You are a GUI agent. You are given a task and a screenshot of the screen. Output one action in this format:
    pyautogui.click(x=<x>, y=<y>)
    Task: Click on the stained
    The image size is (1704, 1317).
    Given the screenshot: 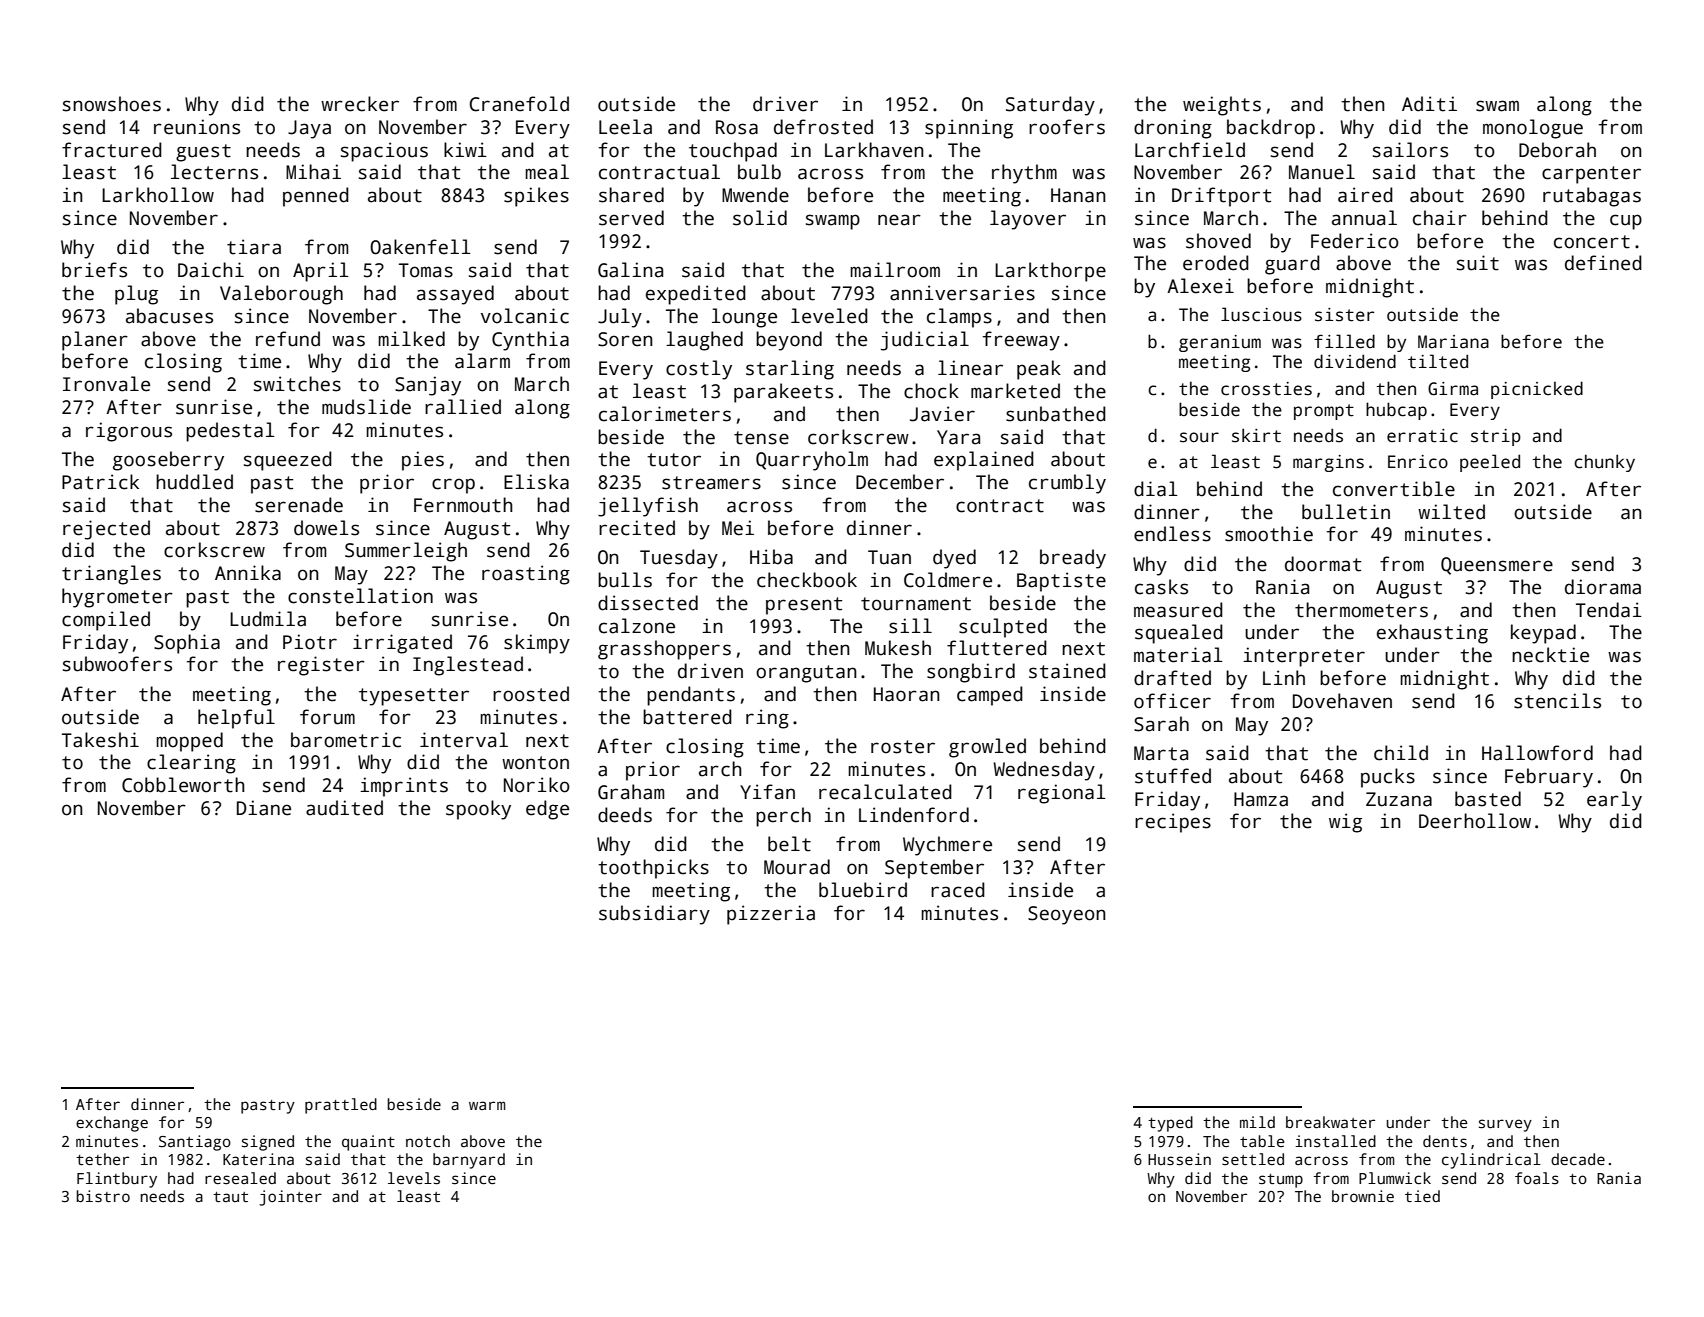 What is the action you would take?
    pyautogui.click(x=1067, y=671)
